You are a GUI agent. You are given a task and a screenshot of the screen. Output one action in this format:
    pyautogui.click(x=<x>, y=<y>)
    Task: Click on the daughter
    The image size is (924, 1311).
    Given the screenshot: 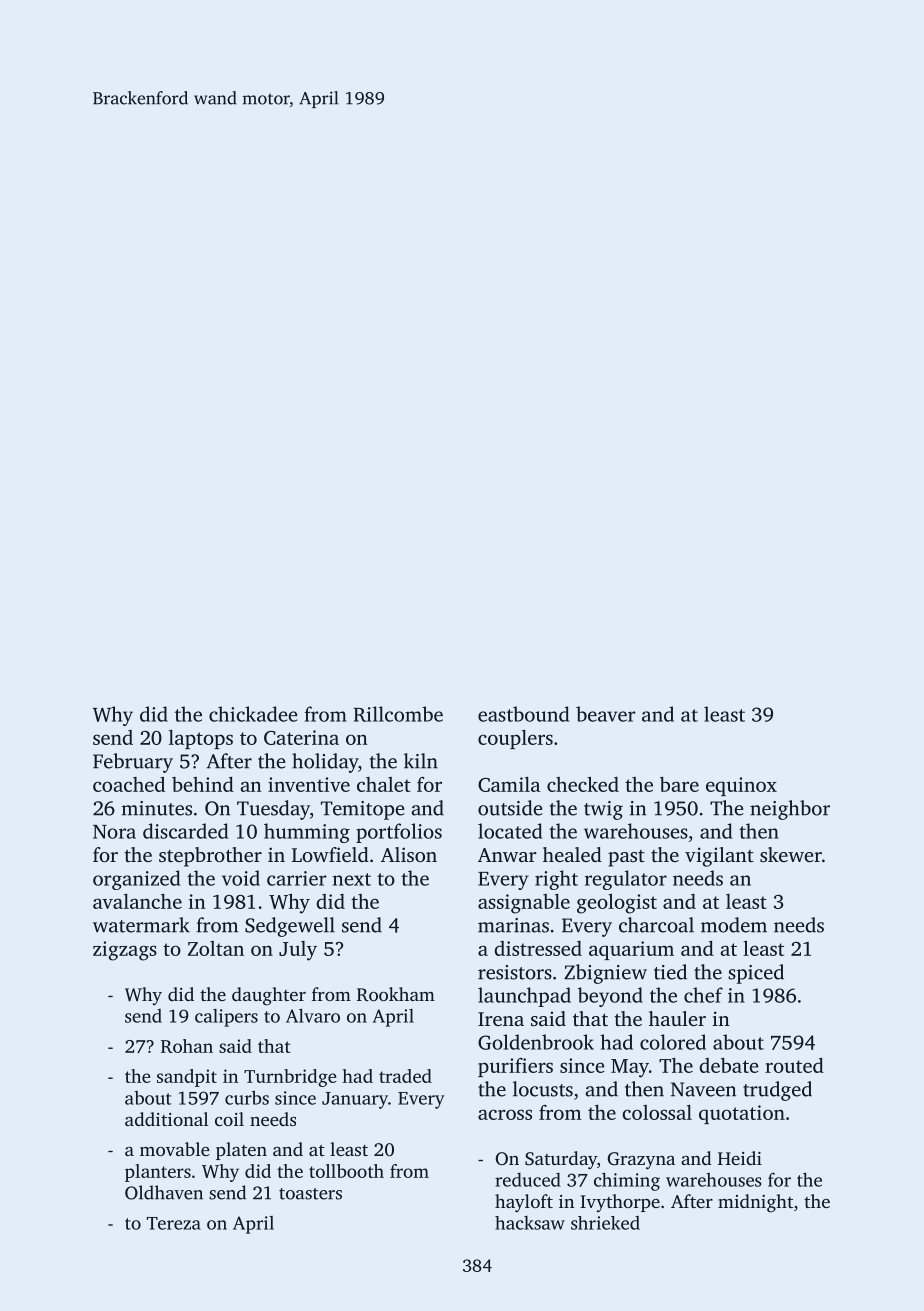 What is the action you would take?
    pyautogui.click(x=269, y=996)
